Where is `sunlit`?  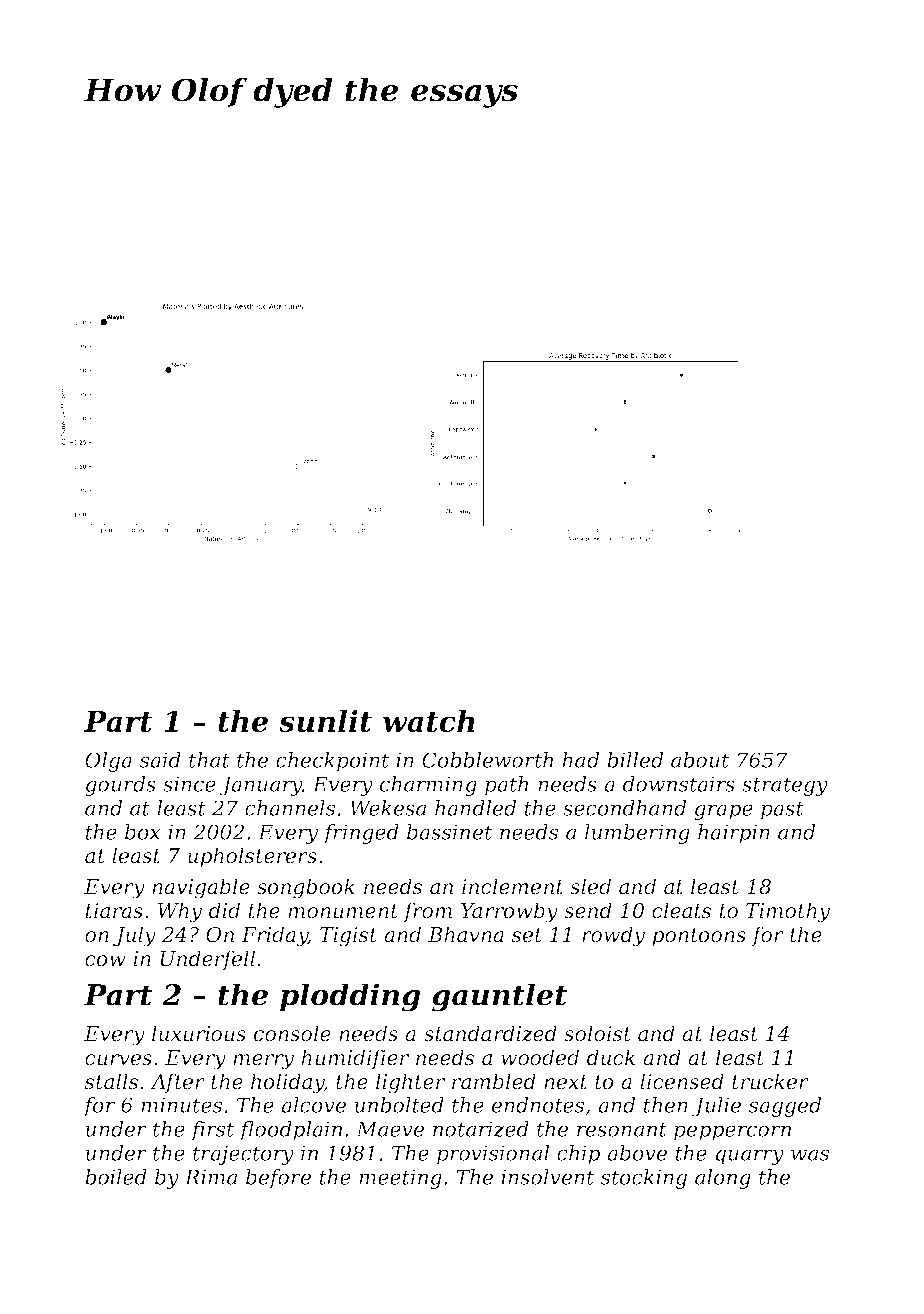 sunlit is located at coordinates (325, 721).
